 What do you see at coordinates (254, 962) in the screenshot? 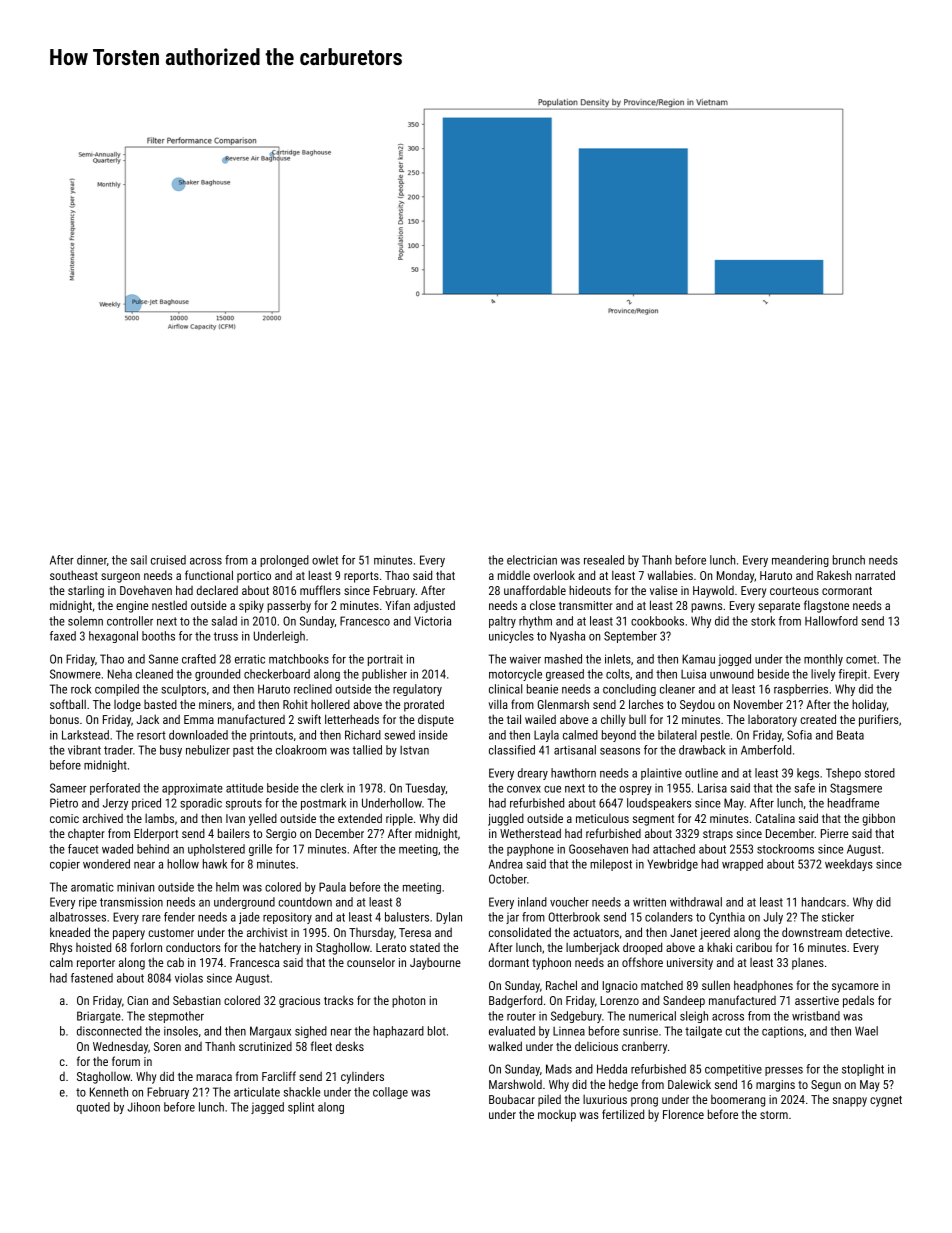
I see `Francesca` at bounding box center [254, 962].
